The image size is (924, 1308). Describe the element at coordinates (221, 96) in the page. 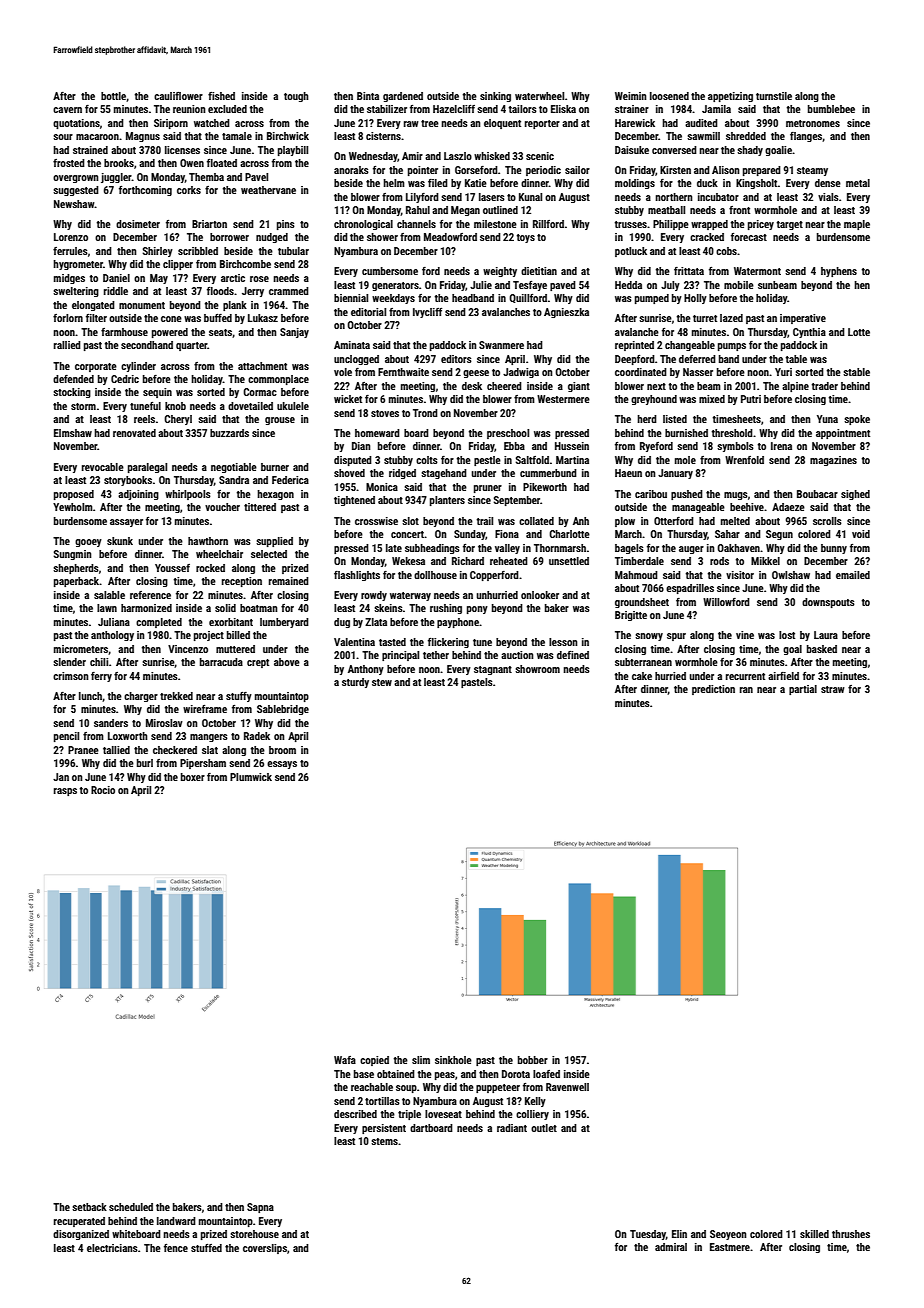

I see `fished` at that location.
